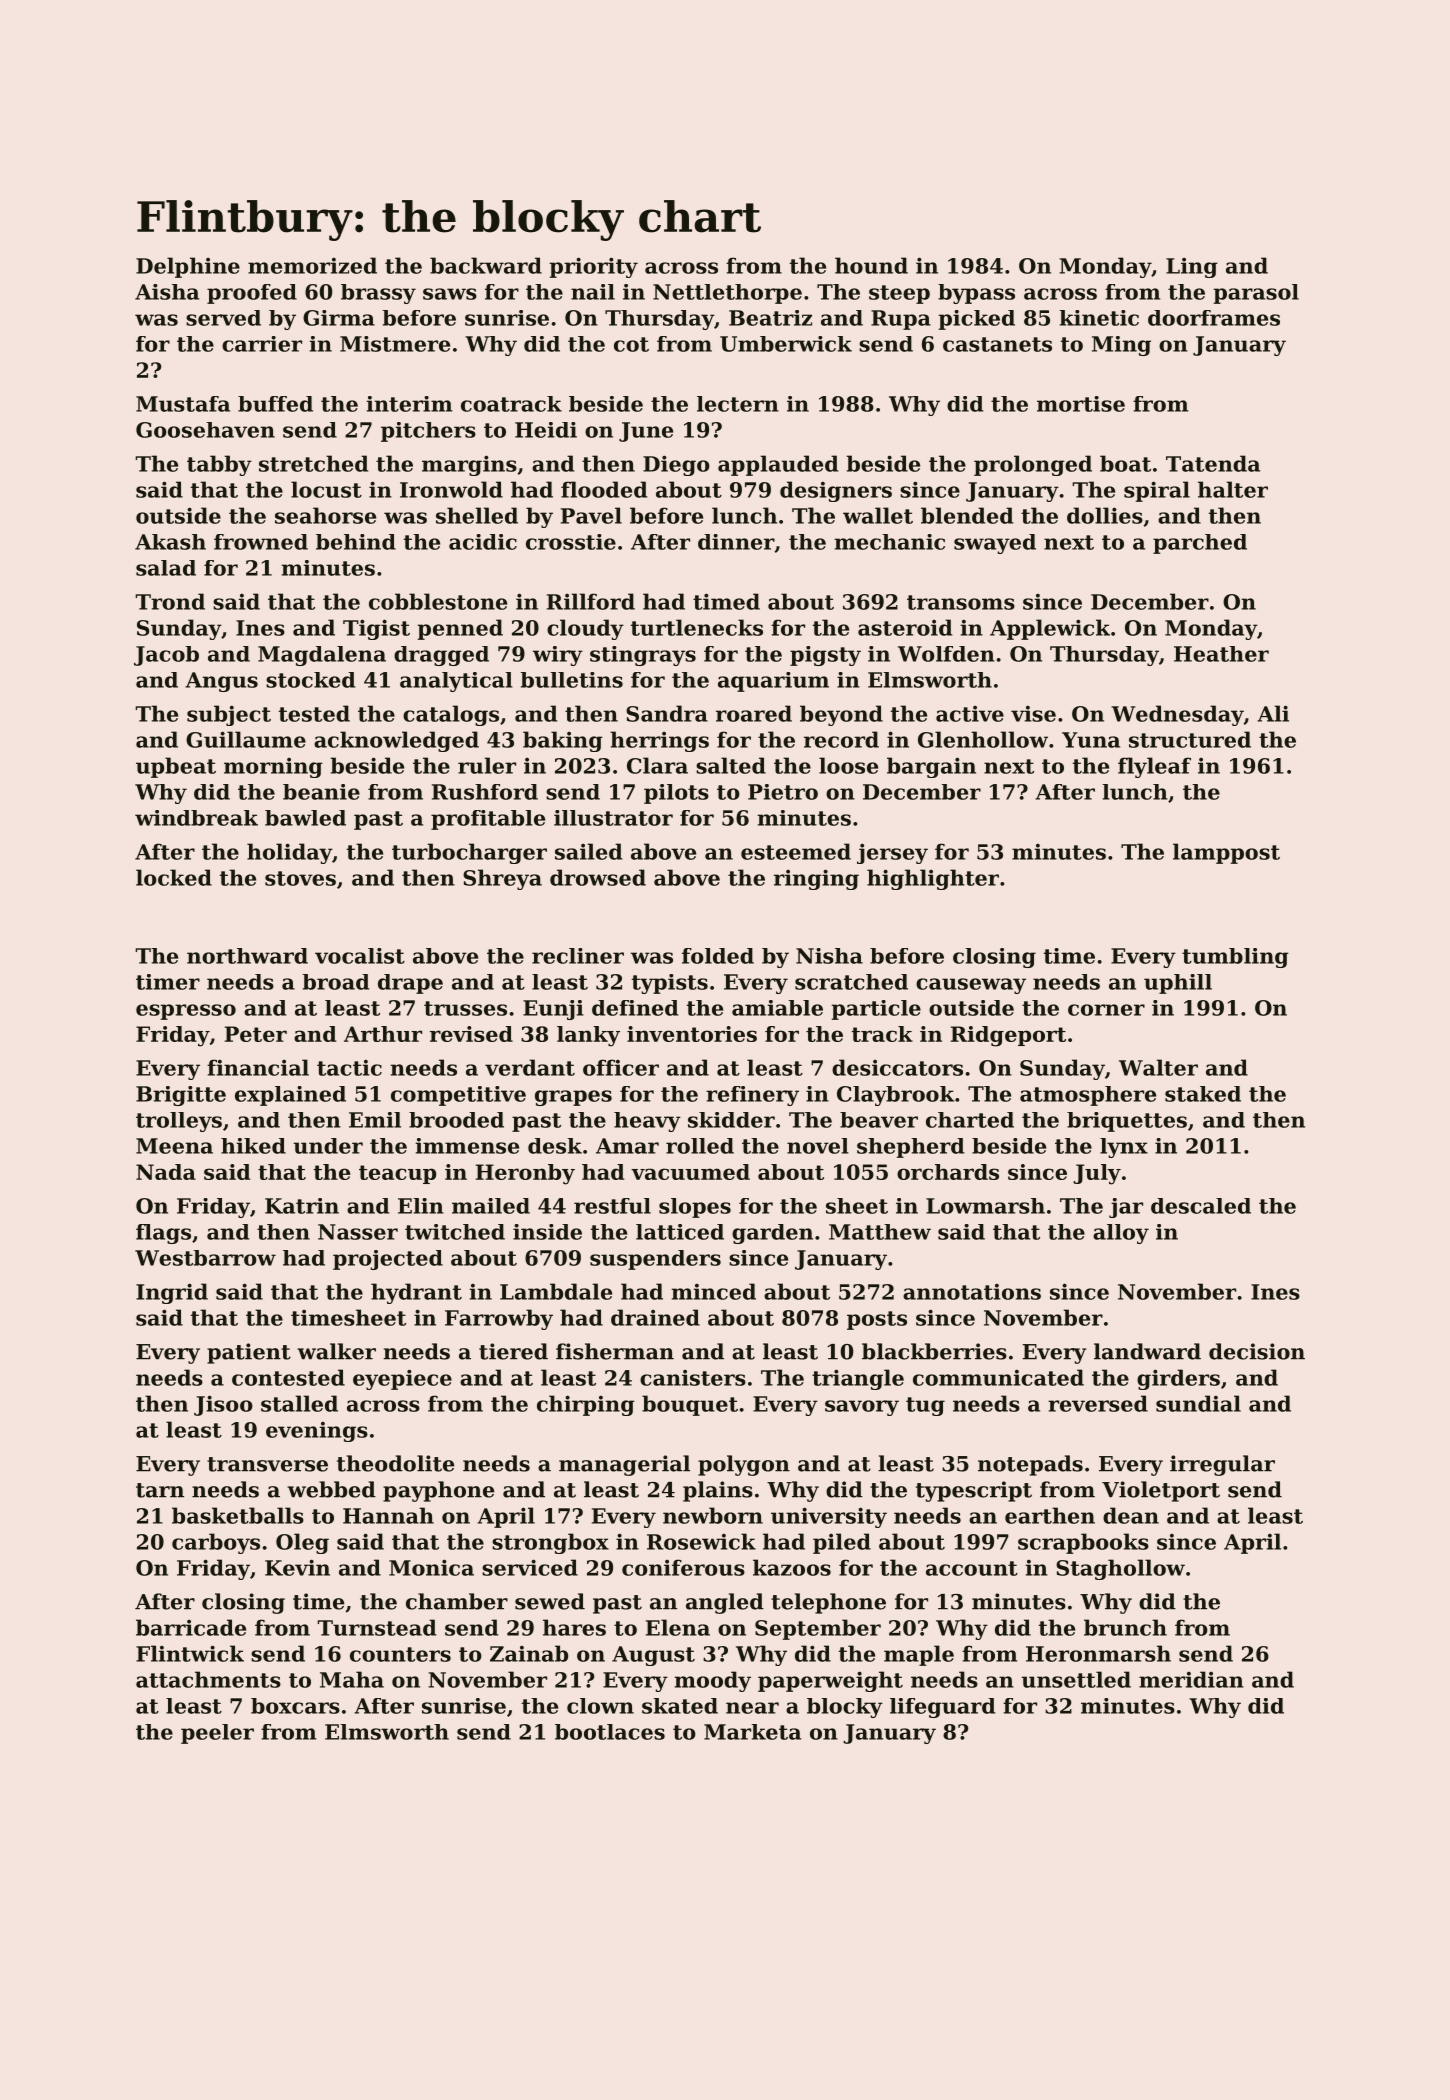 Image resolution: width=1450 pixels, height=2100 pixels. Describe the element at coordinates (1191, 1679) in the screenshot. I see `meridian` at that location.
